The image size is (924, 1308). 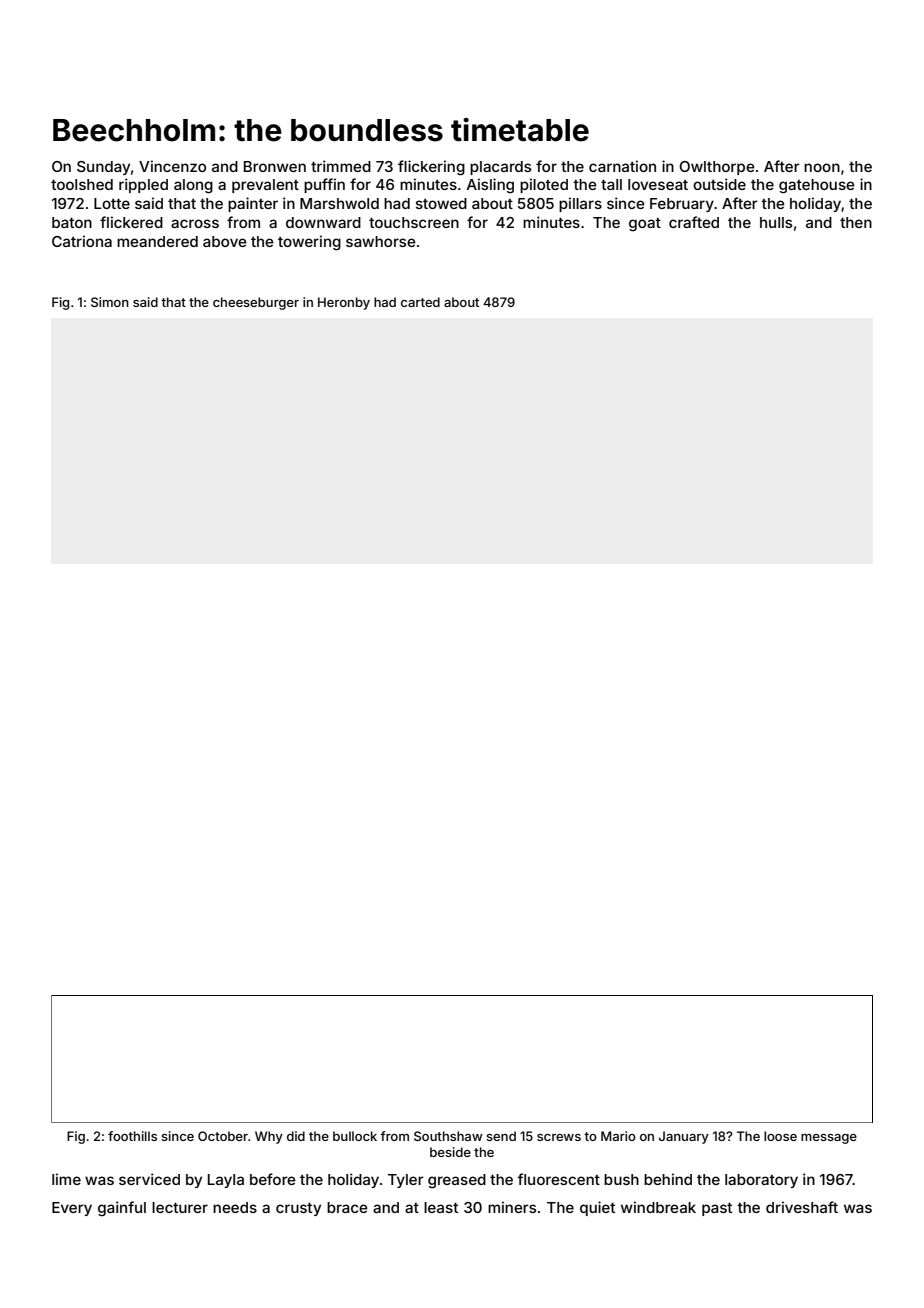 What do you see at coordinates (420, 302) in the screenshot?
I see `carted` at bounding box center [420, 302].
